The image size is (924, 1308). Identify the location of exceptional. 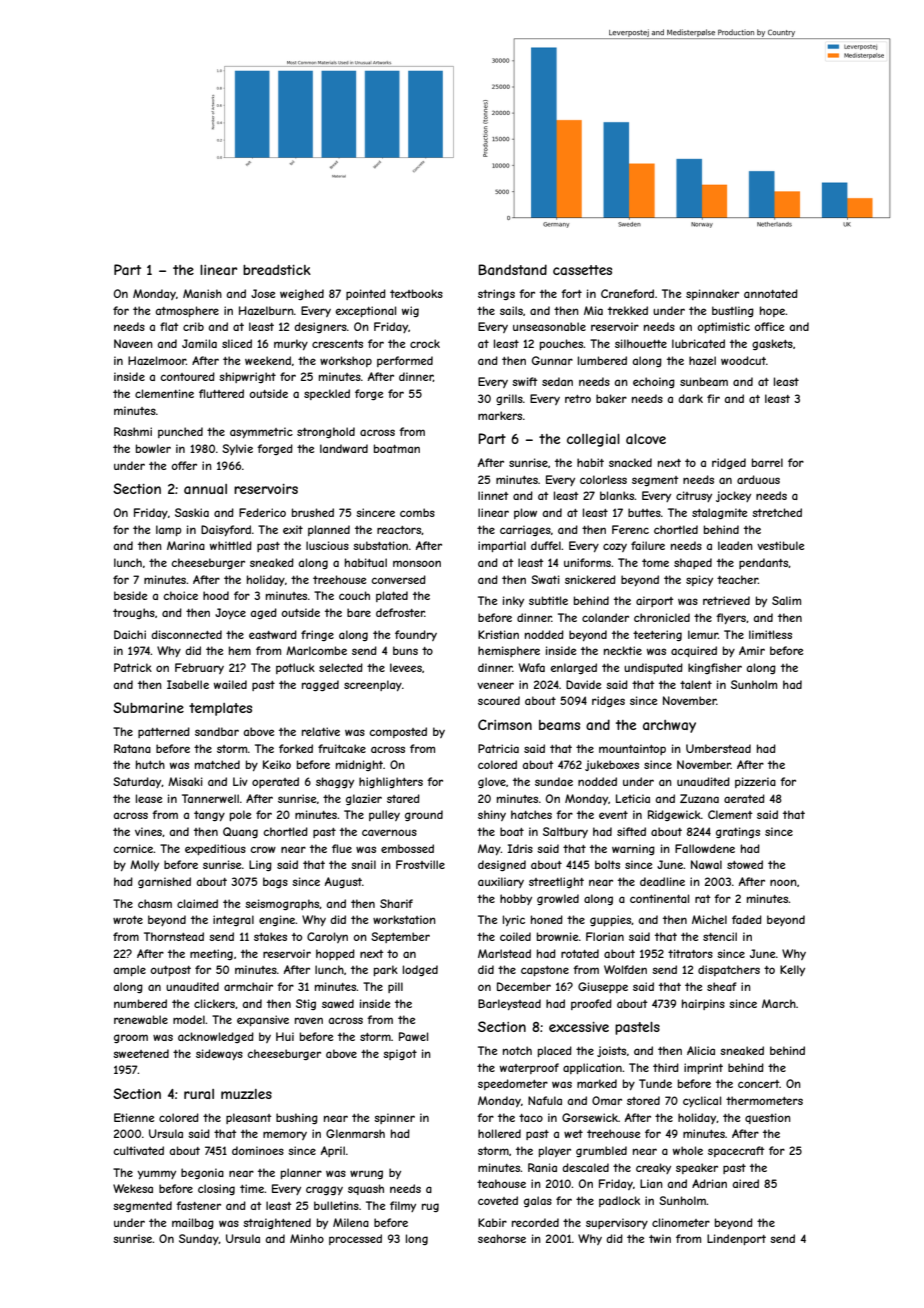
(366, 311).
